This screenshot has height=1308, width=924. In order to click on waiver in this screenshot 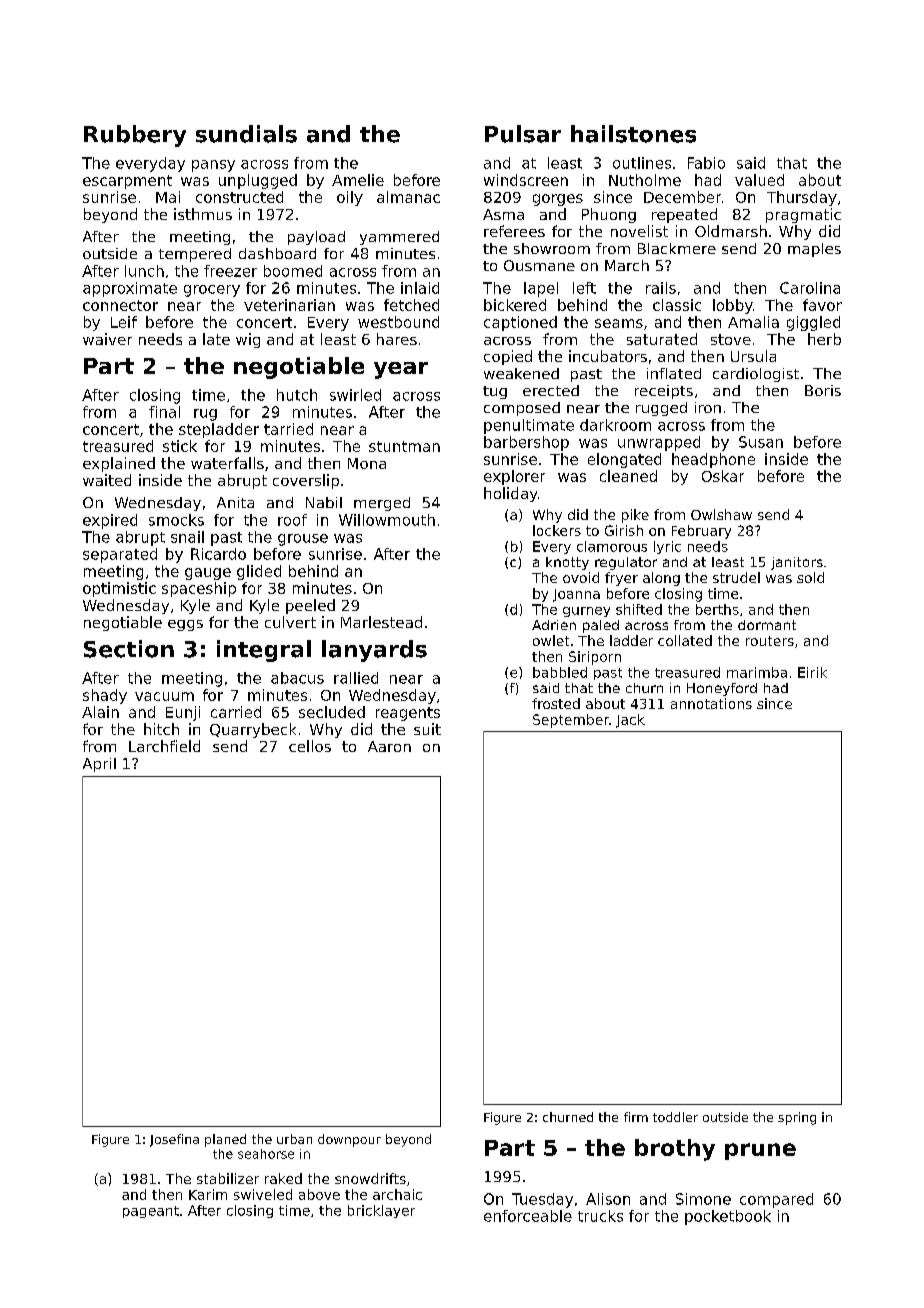, I will do `click(107, 339)`.
